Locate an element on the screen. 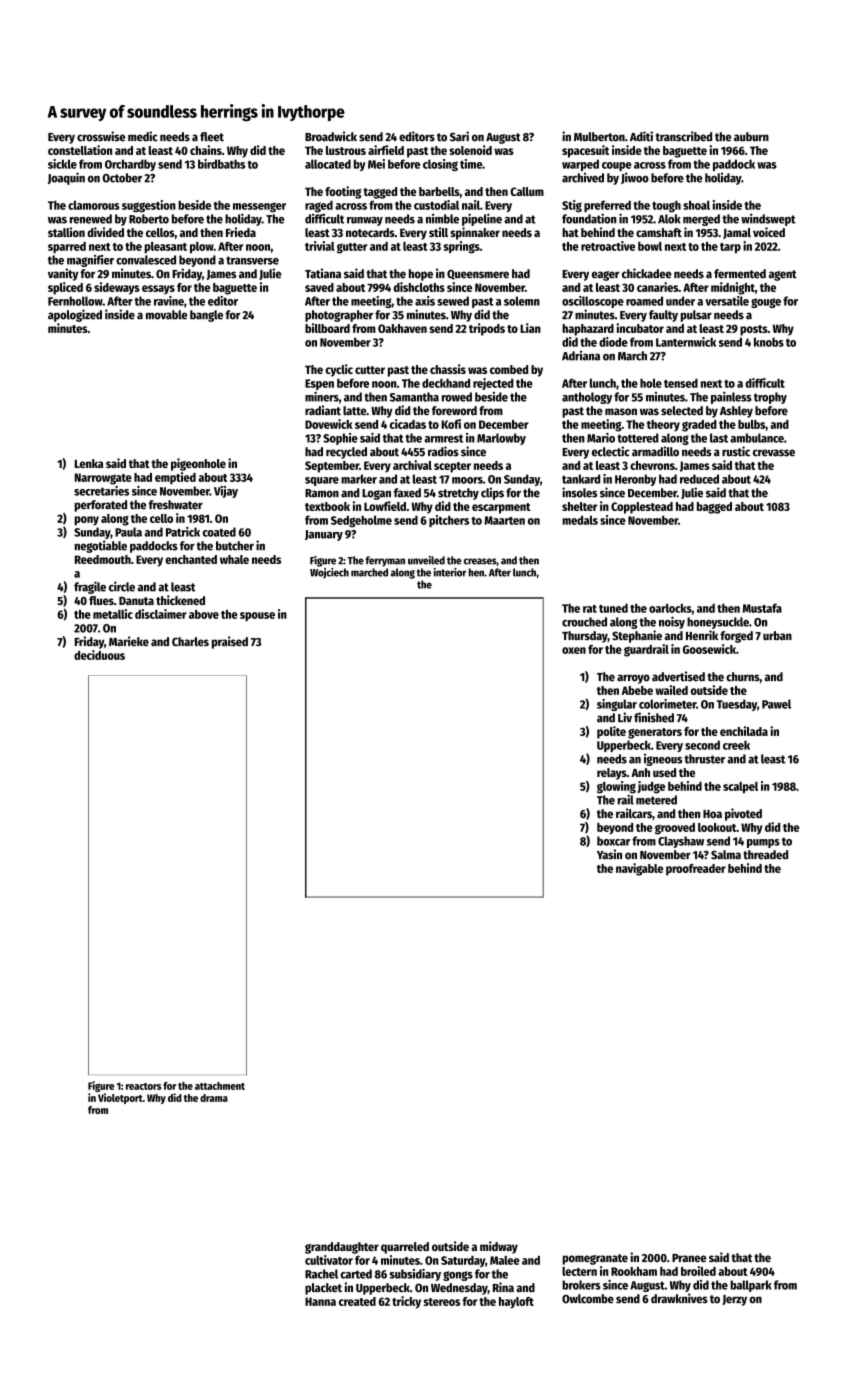 The width and height of the screenshot is (849, 1400). Malee is located at coordinates (505, 1260).
